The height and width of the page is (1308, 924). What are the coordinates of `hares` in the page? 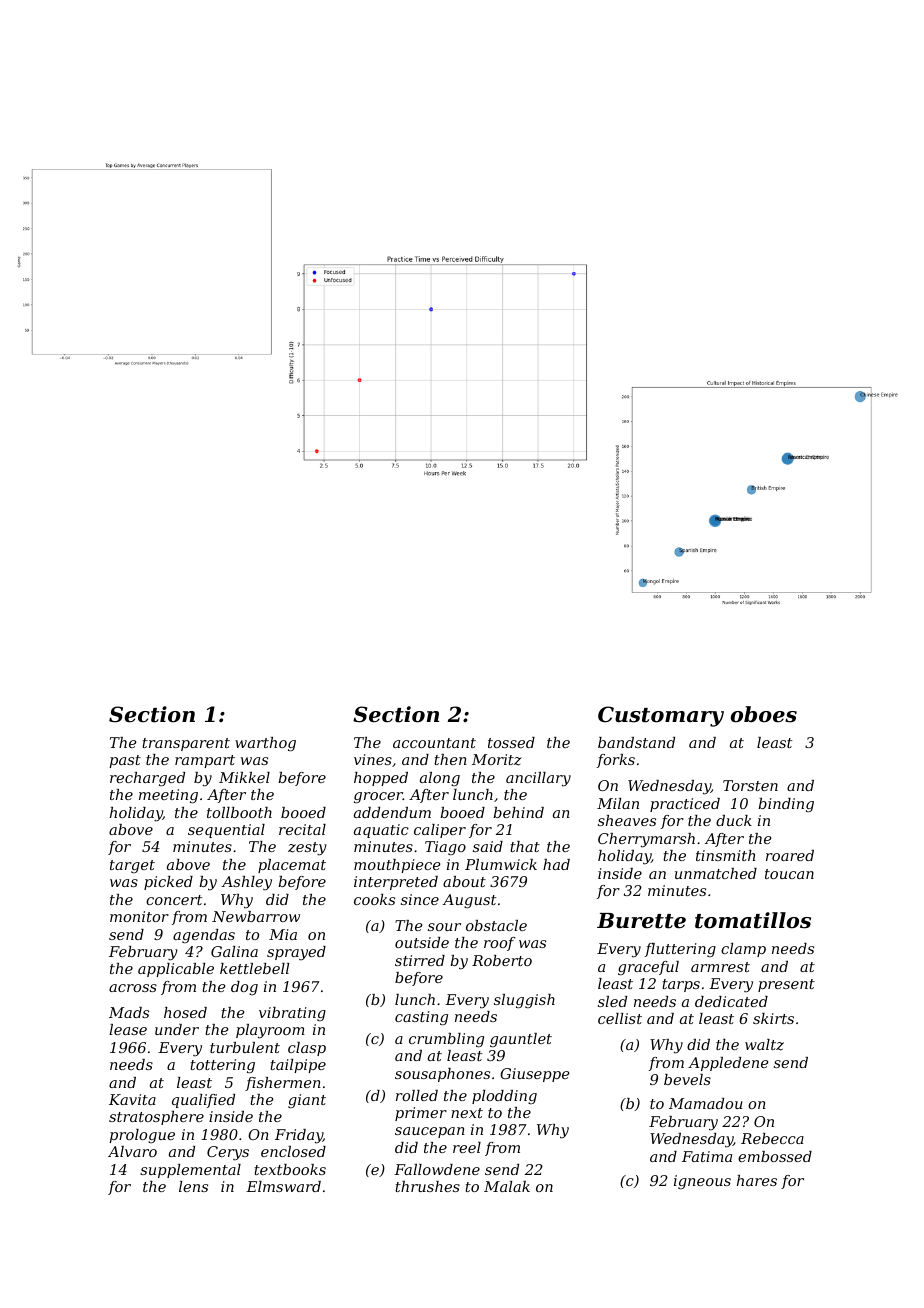 It's located at (757, 1180).
